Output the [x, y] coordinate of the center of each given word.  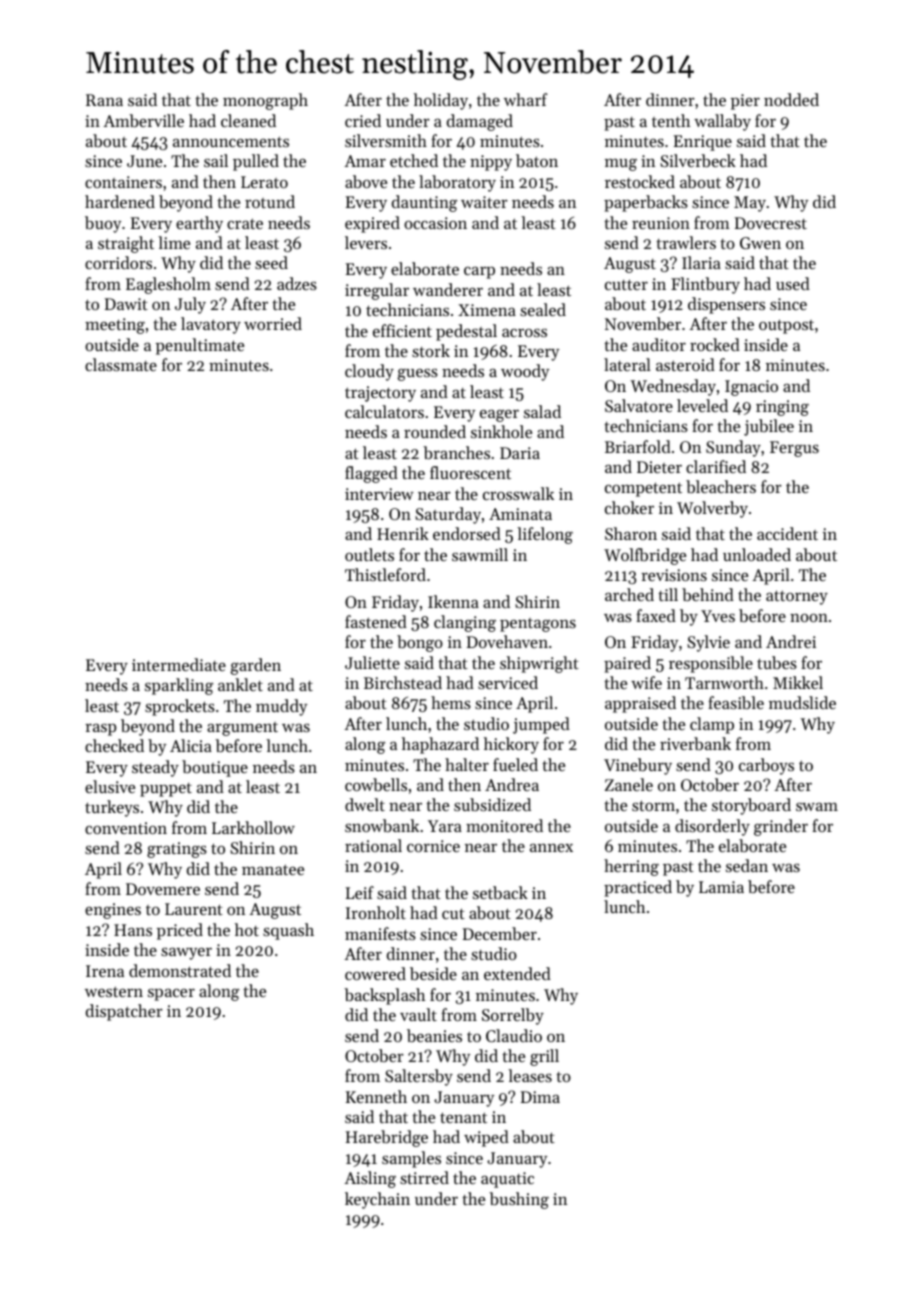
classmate [121, 364]
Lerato [264, 182]
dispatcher [124, 1012]
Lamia [721, 887]
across [524, 332]
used [793, 283]
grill [544, 1057]
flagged [371, 474]
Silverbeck [698, 160]
